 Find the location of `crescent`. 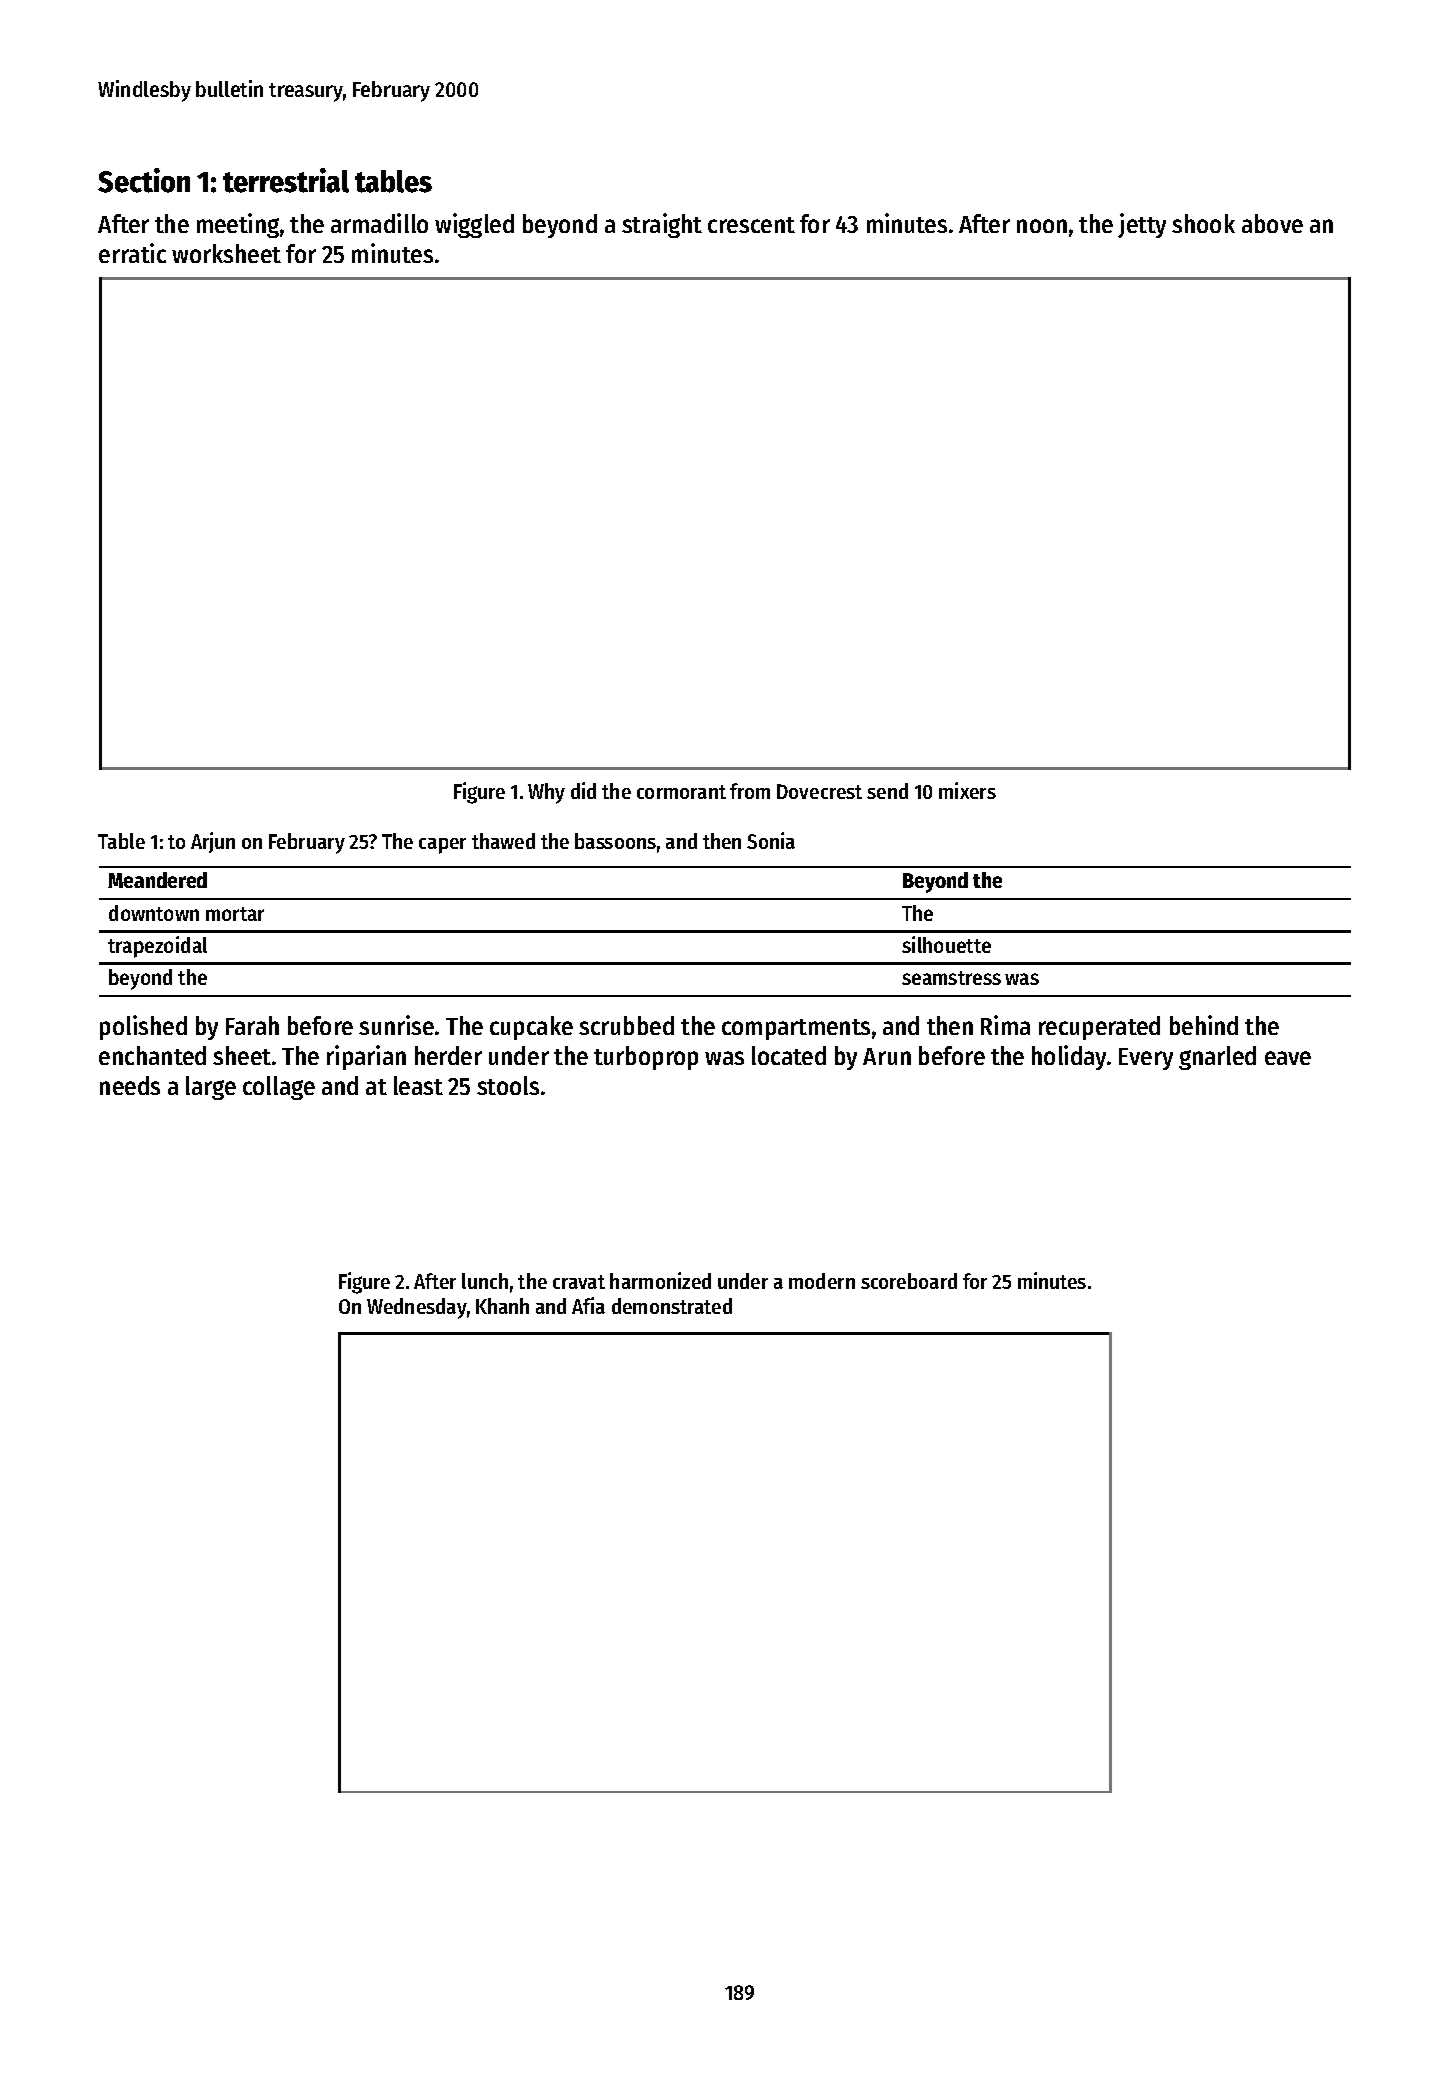

crescent is located at coordinates (751, 225).
